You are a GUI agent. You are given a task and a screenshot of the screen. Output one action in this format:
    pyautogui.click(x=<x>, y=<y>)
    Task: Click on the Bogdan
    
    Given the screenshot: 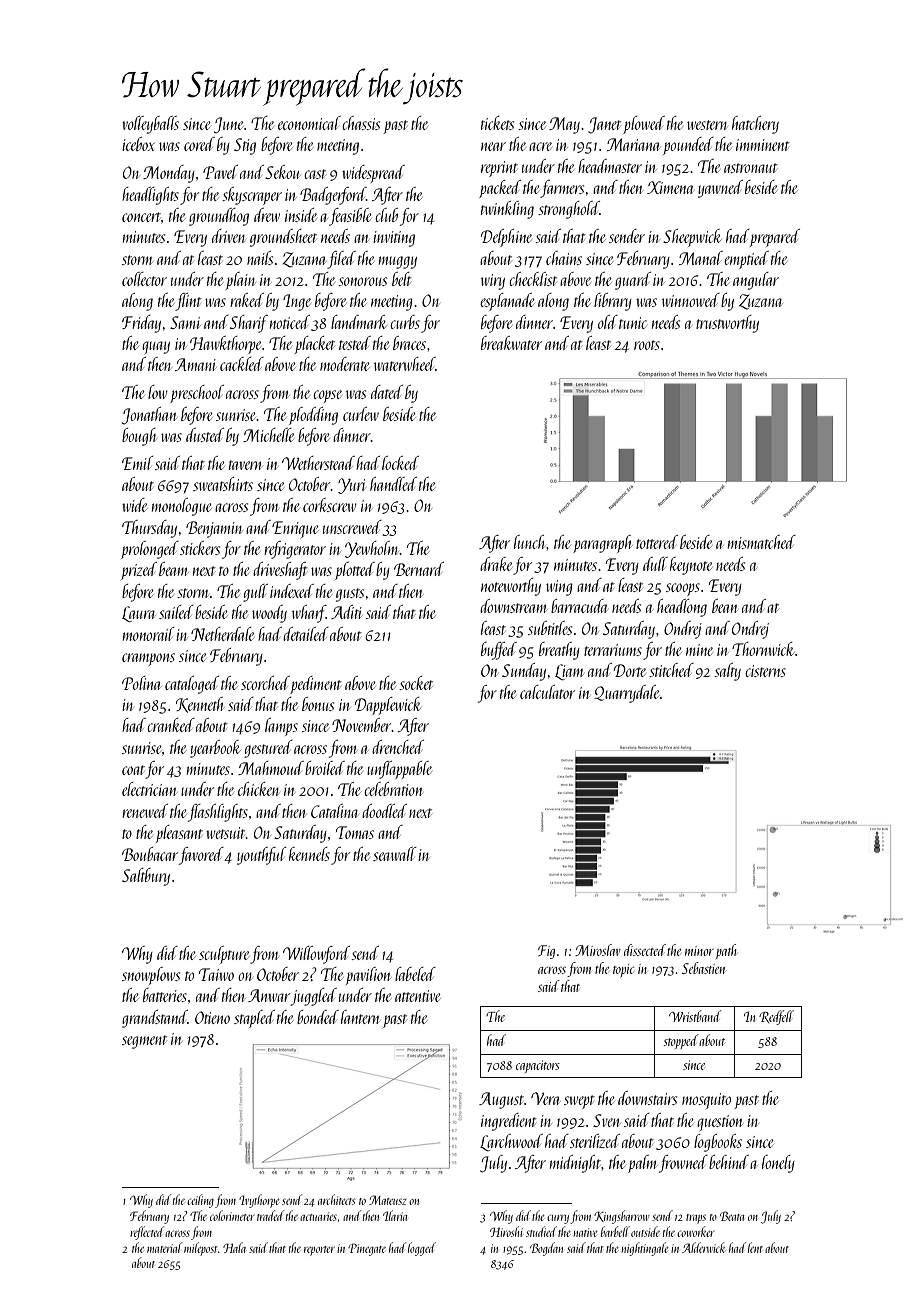 What is the action you would take?
    pyautogui.click(x=546, y=1249)
